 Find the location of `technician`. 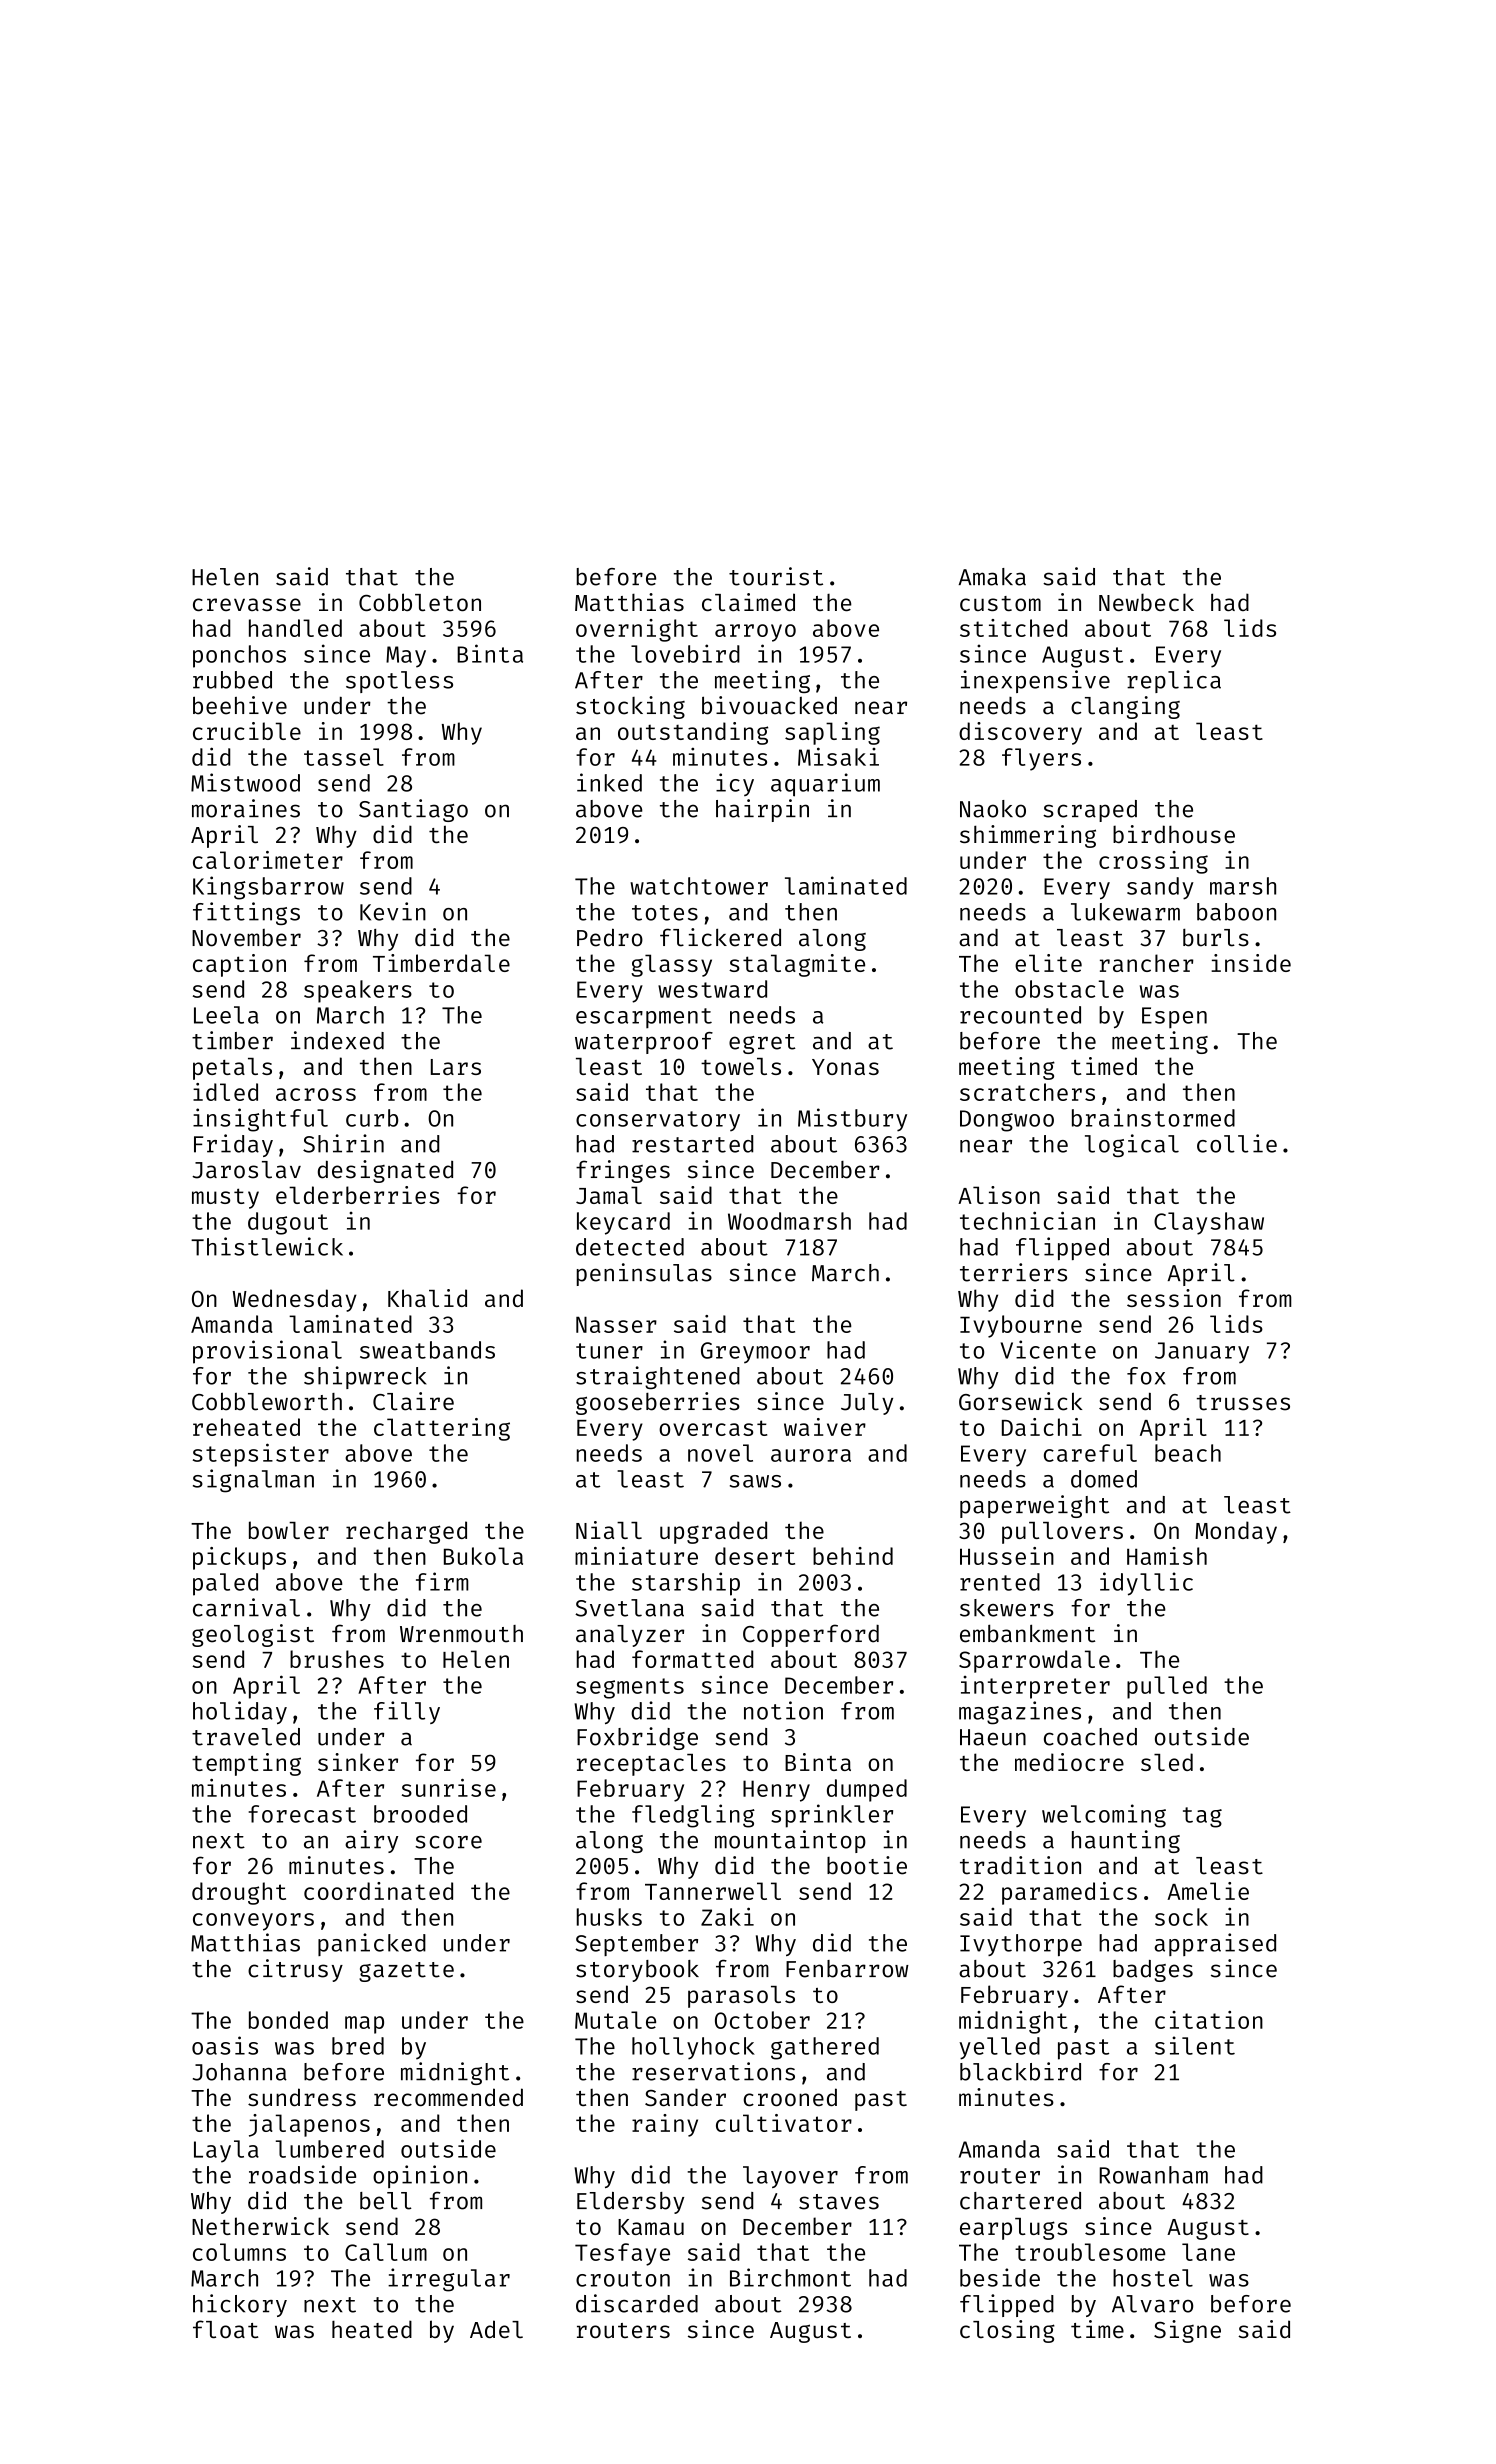

technician is located at coordinates (1027, 1220).
